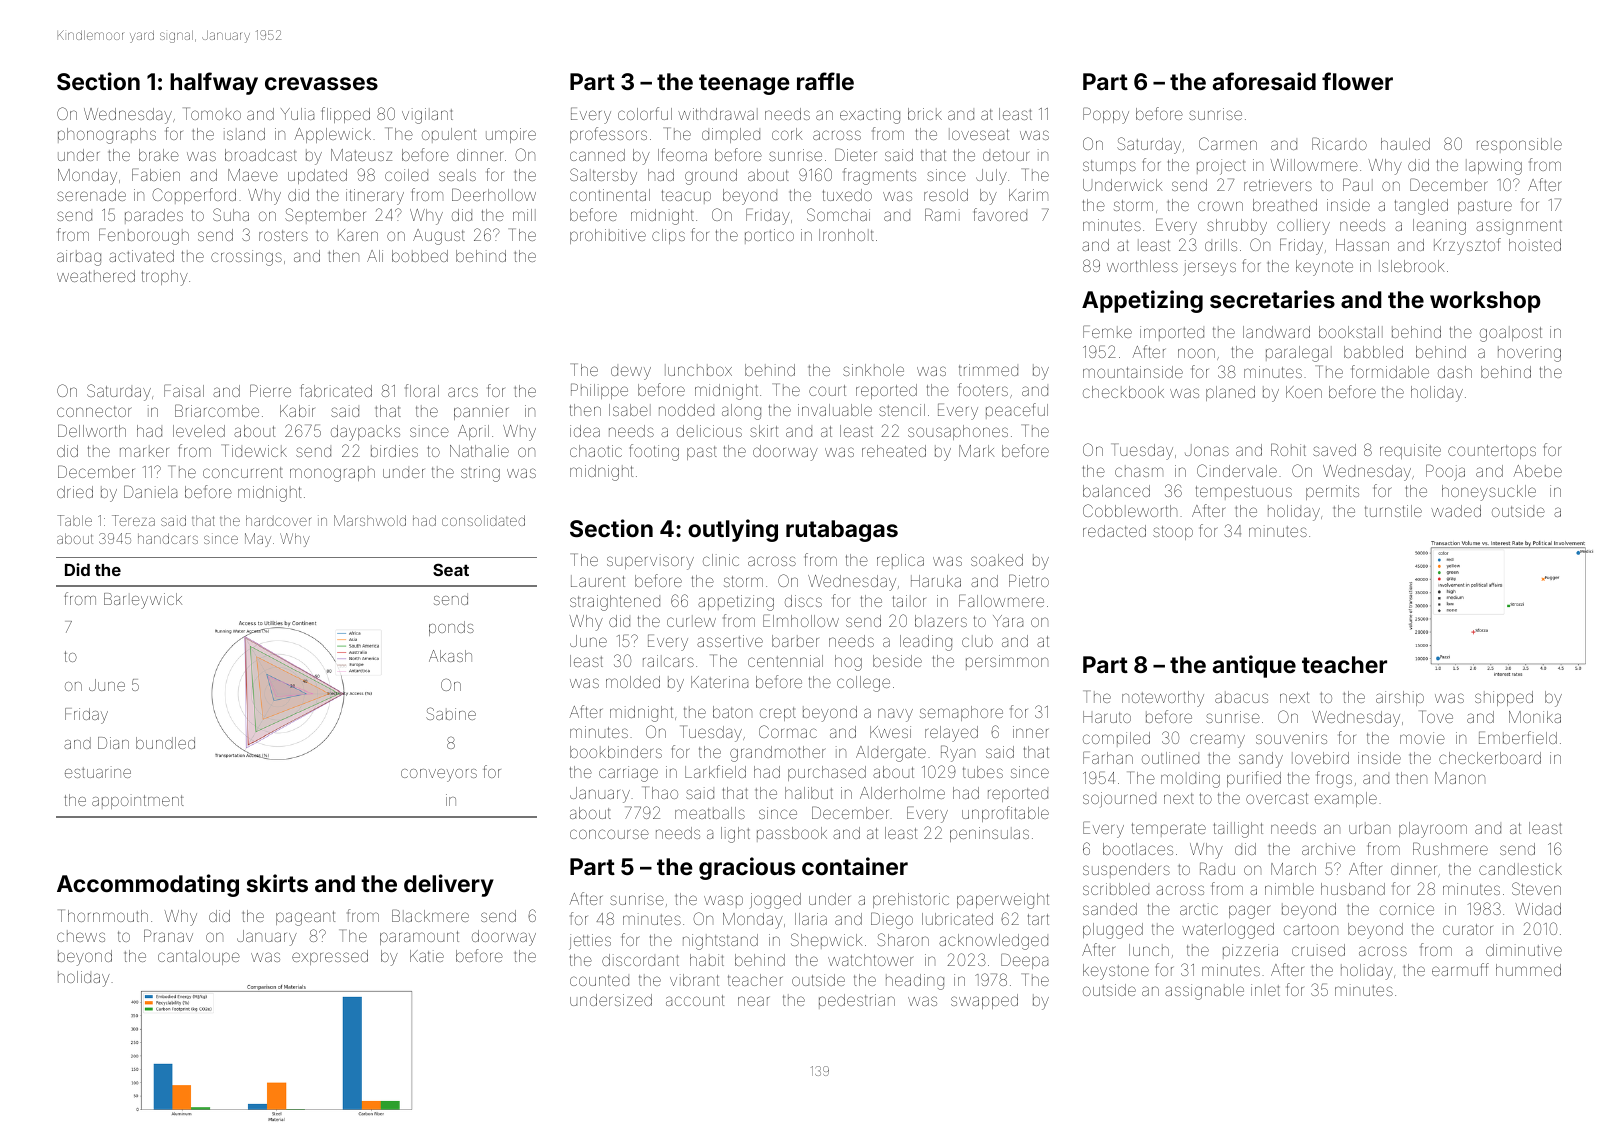  Describe the element at coordinates (406, 175) in the document. I see `coiled` at that location.
